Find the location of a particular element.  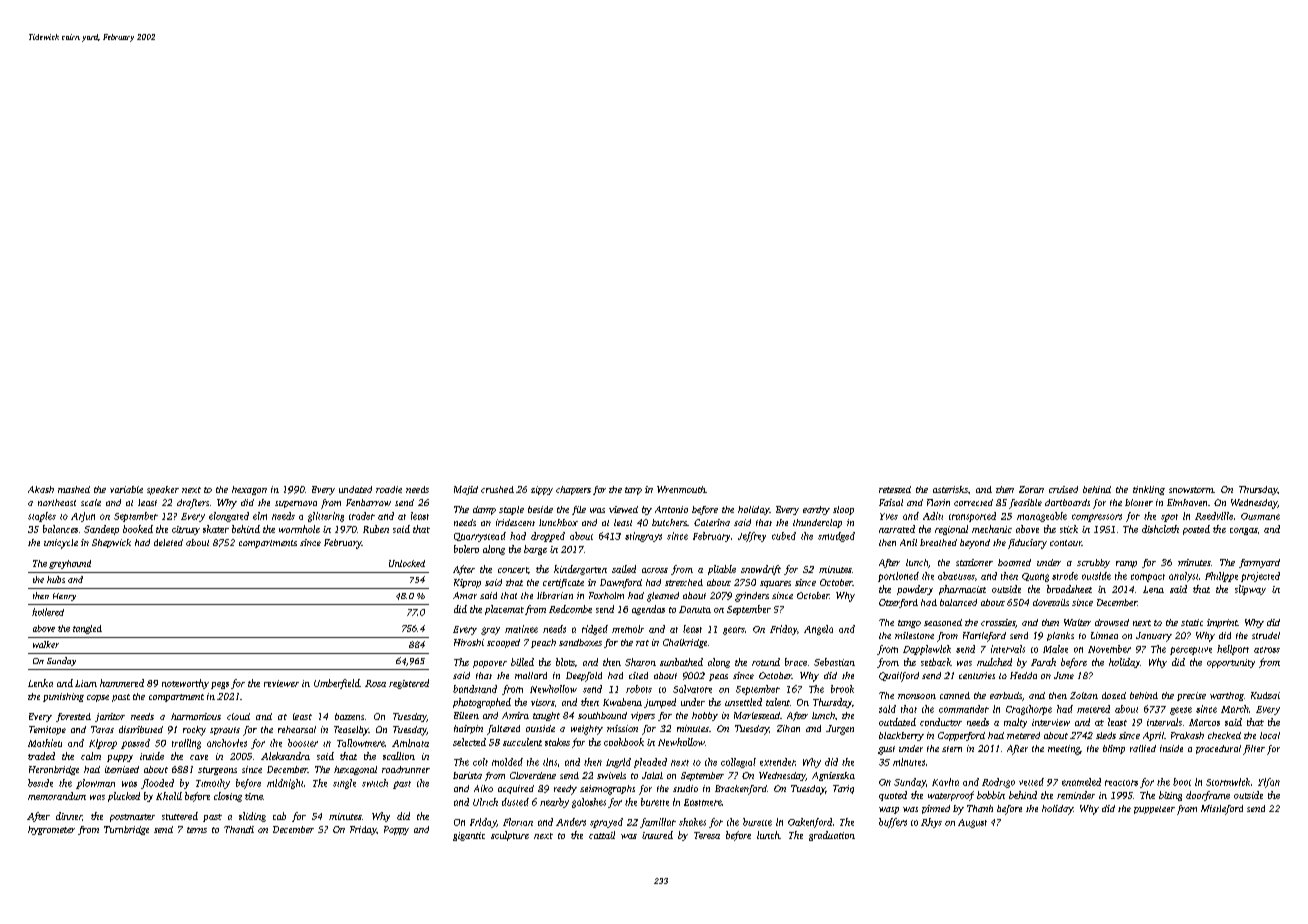

jumped is located at coordinates (660, 703).
